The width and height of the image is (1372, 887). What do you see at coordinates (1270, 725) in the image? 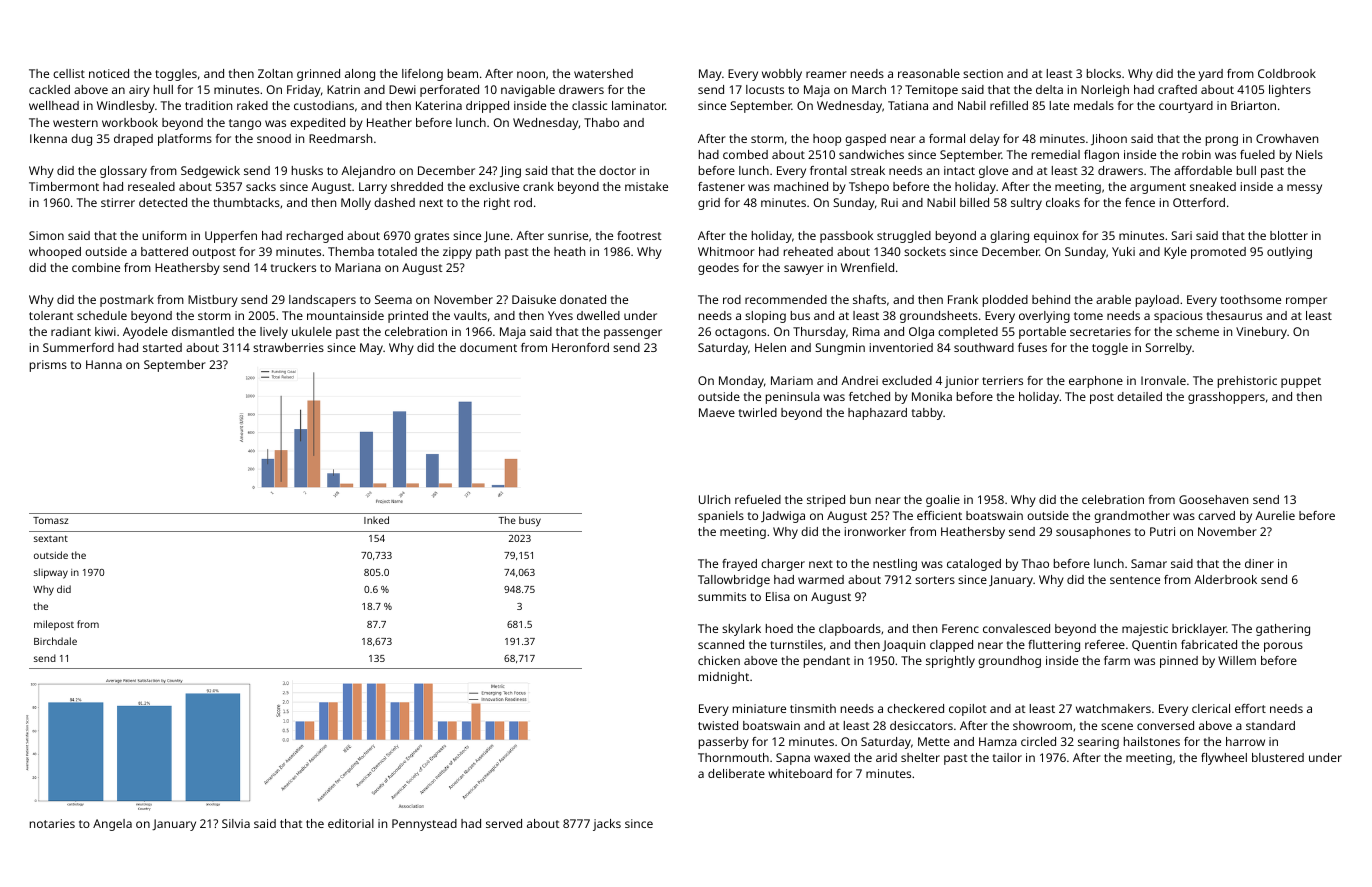
I see `standard` at bounding box center [1270, 725].
